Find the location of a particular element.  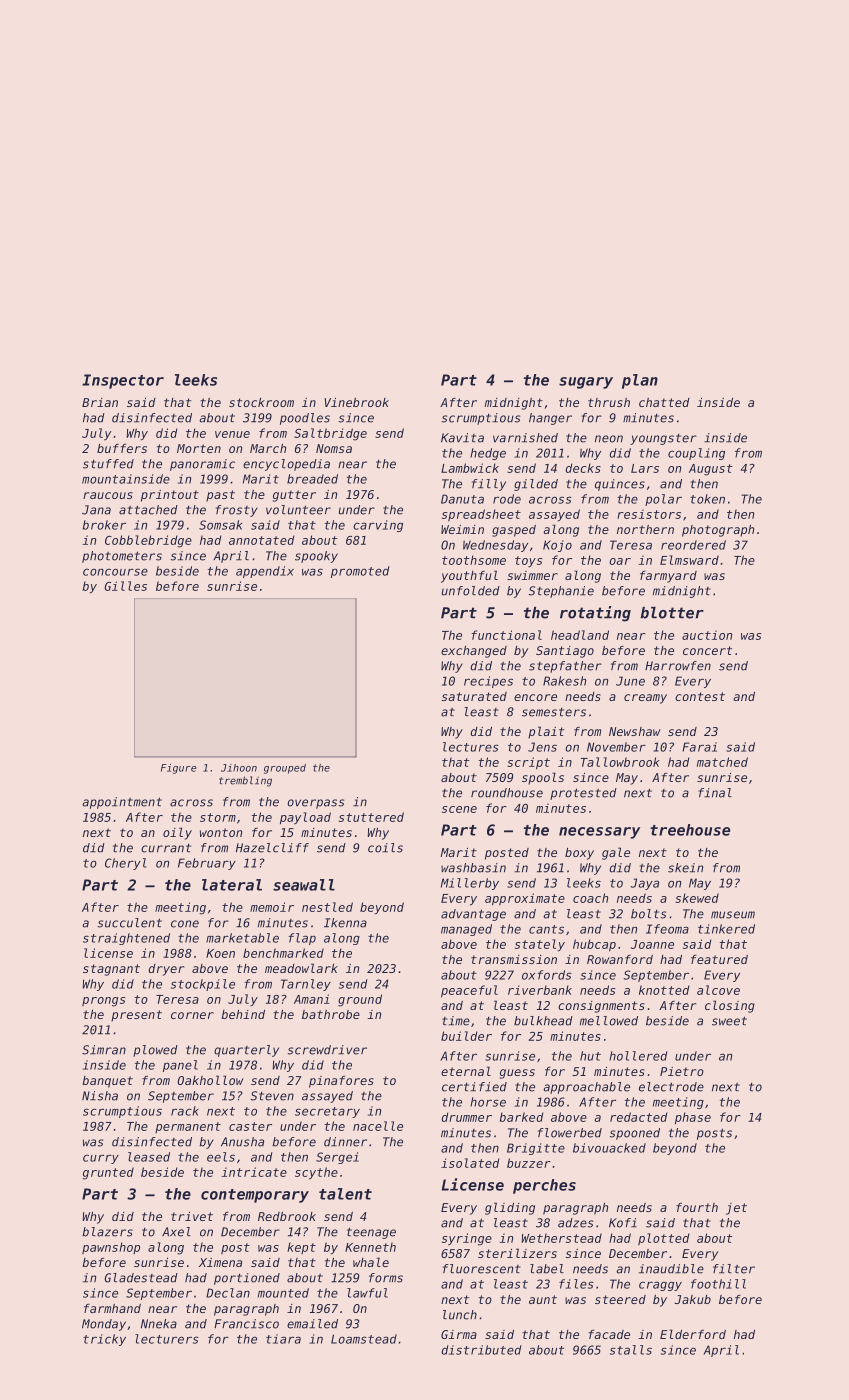

rotating is located at coordinates (595, 614).
